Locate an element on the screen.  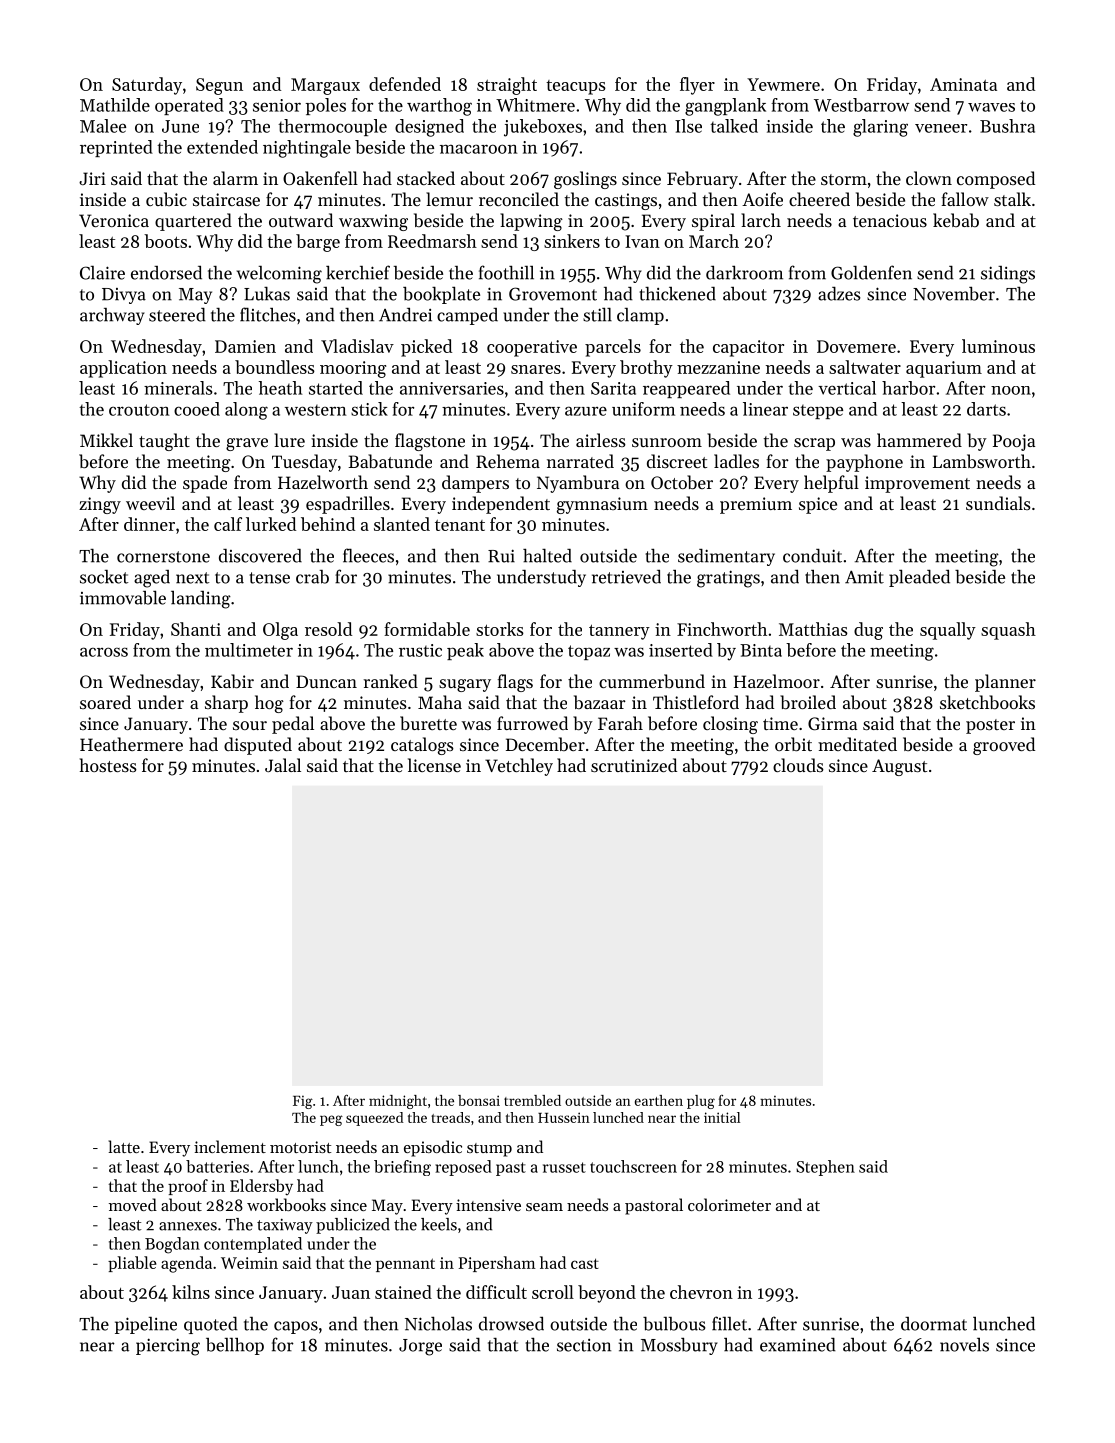
Stephen is located at coordinates (825, 1168).
